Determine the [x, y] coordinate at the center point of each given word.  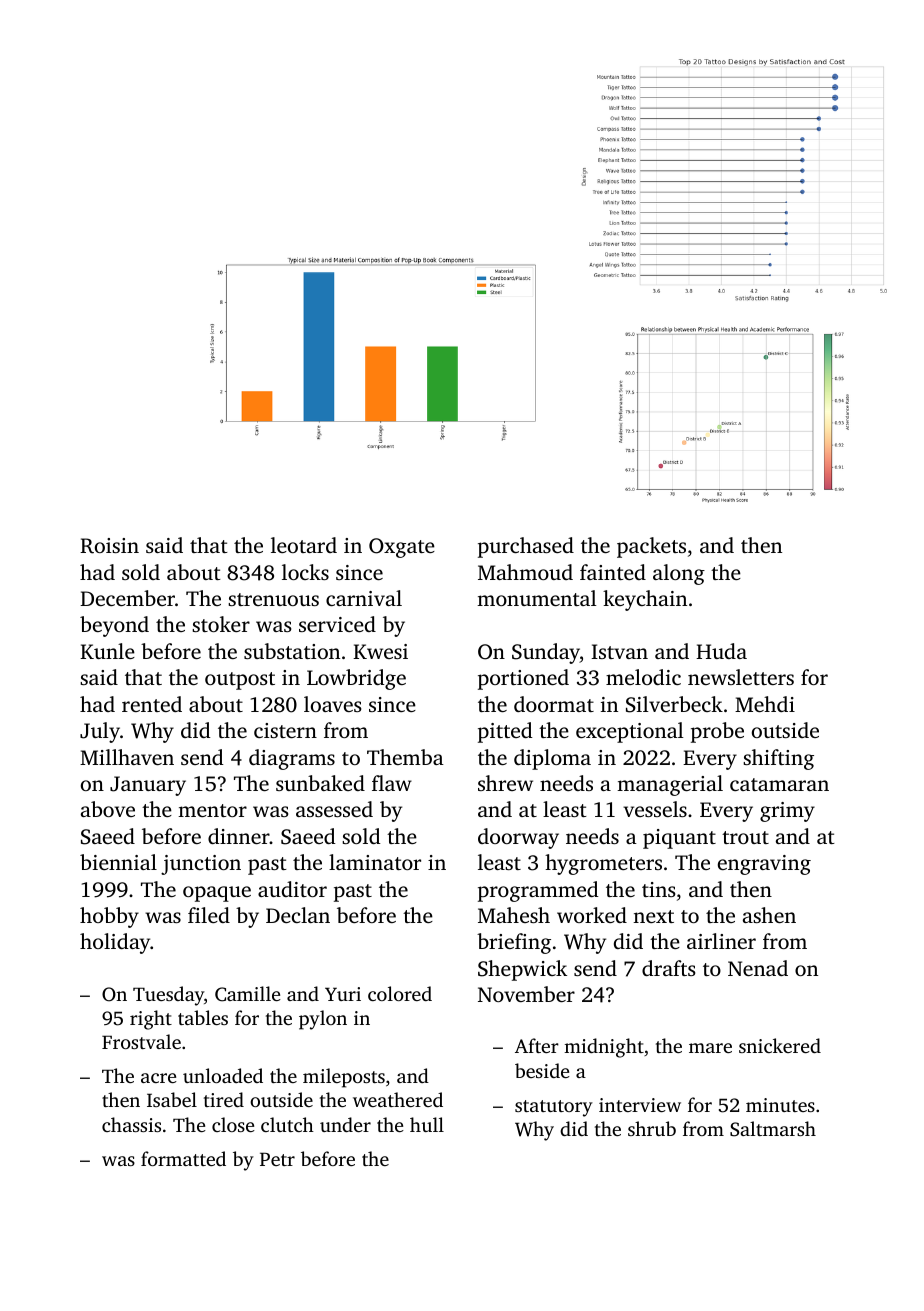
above [108, 809]
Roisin [109, 546]
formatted [183, 1158]
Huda [721, 651]
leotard [304, 545]
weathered [398, 1099]
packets [651, 547]
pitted [505, 732]
